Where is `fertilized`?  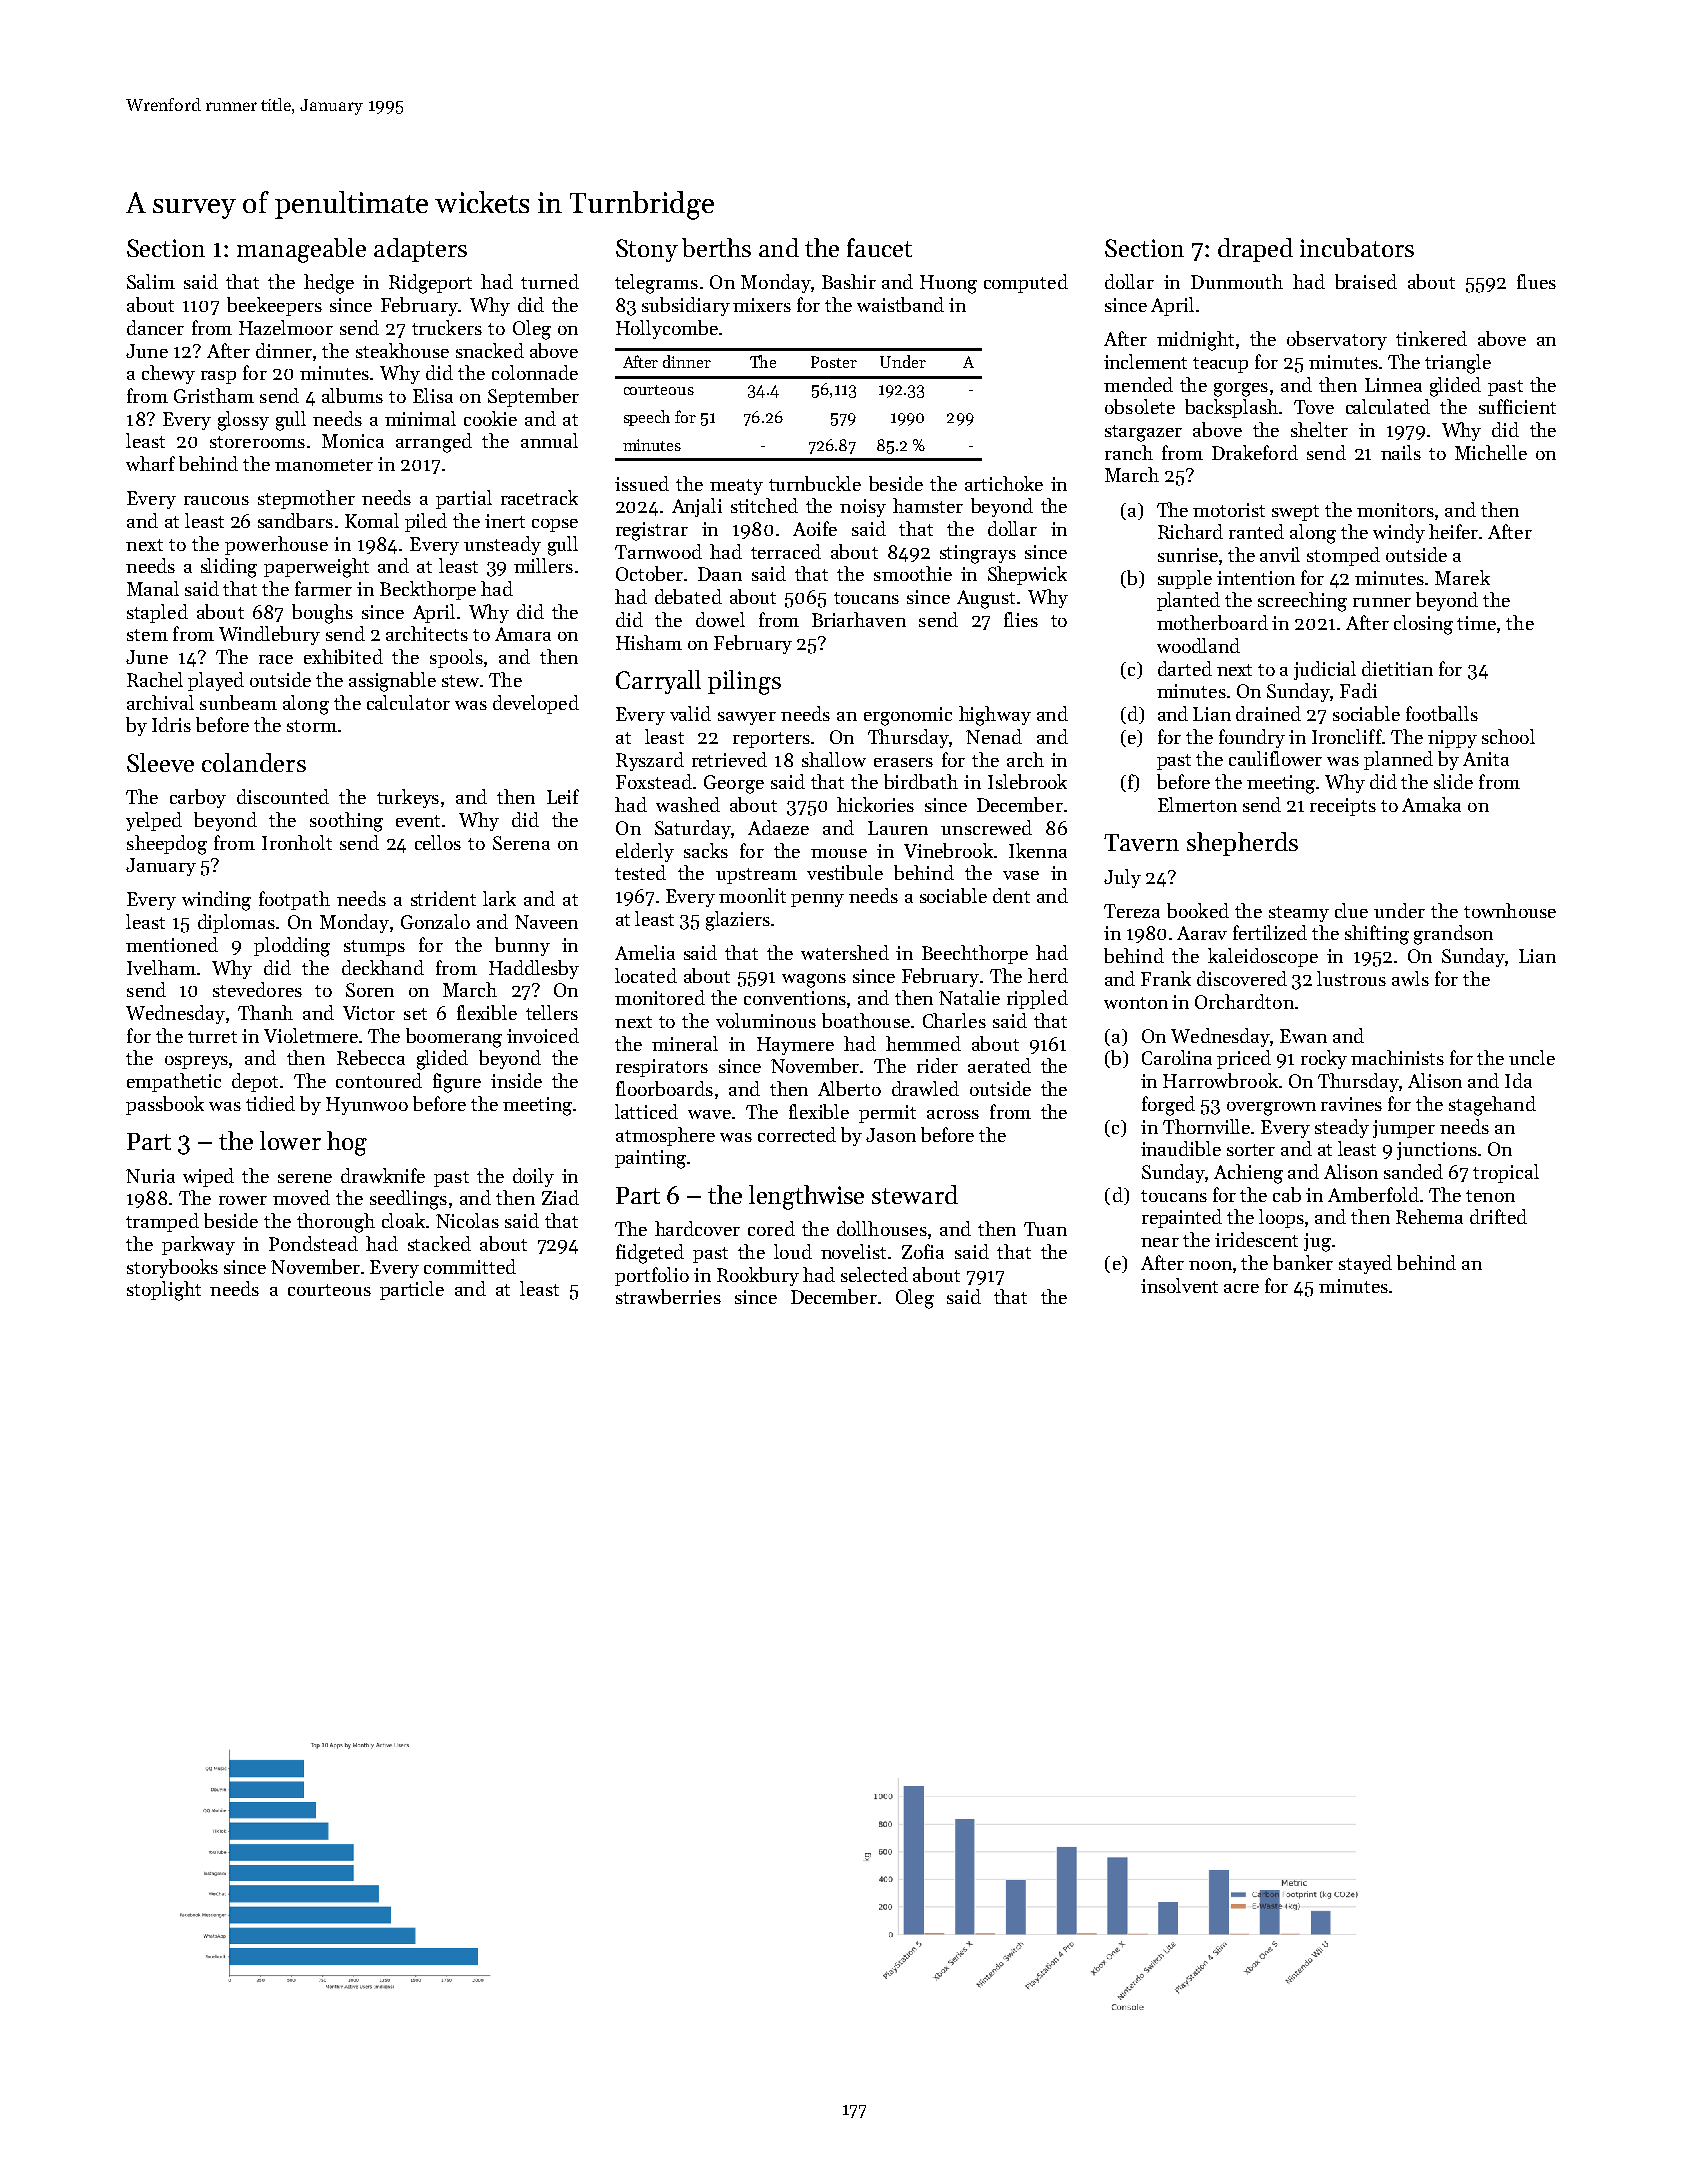
fertilized is located at coordinates (1270, 932).
